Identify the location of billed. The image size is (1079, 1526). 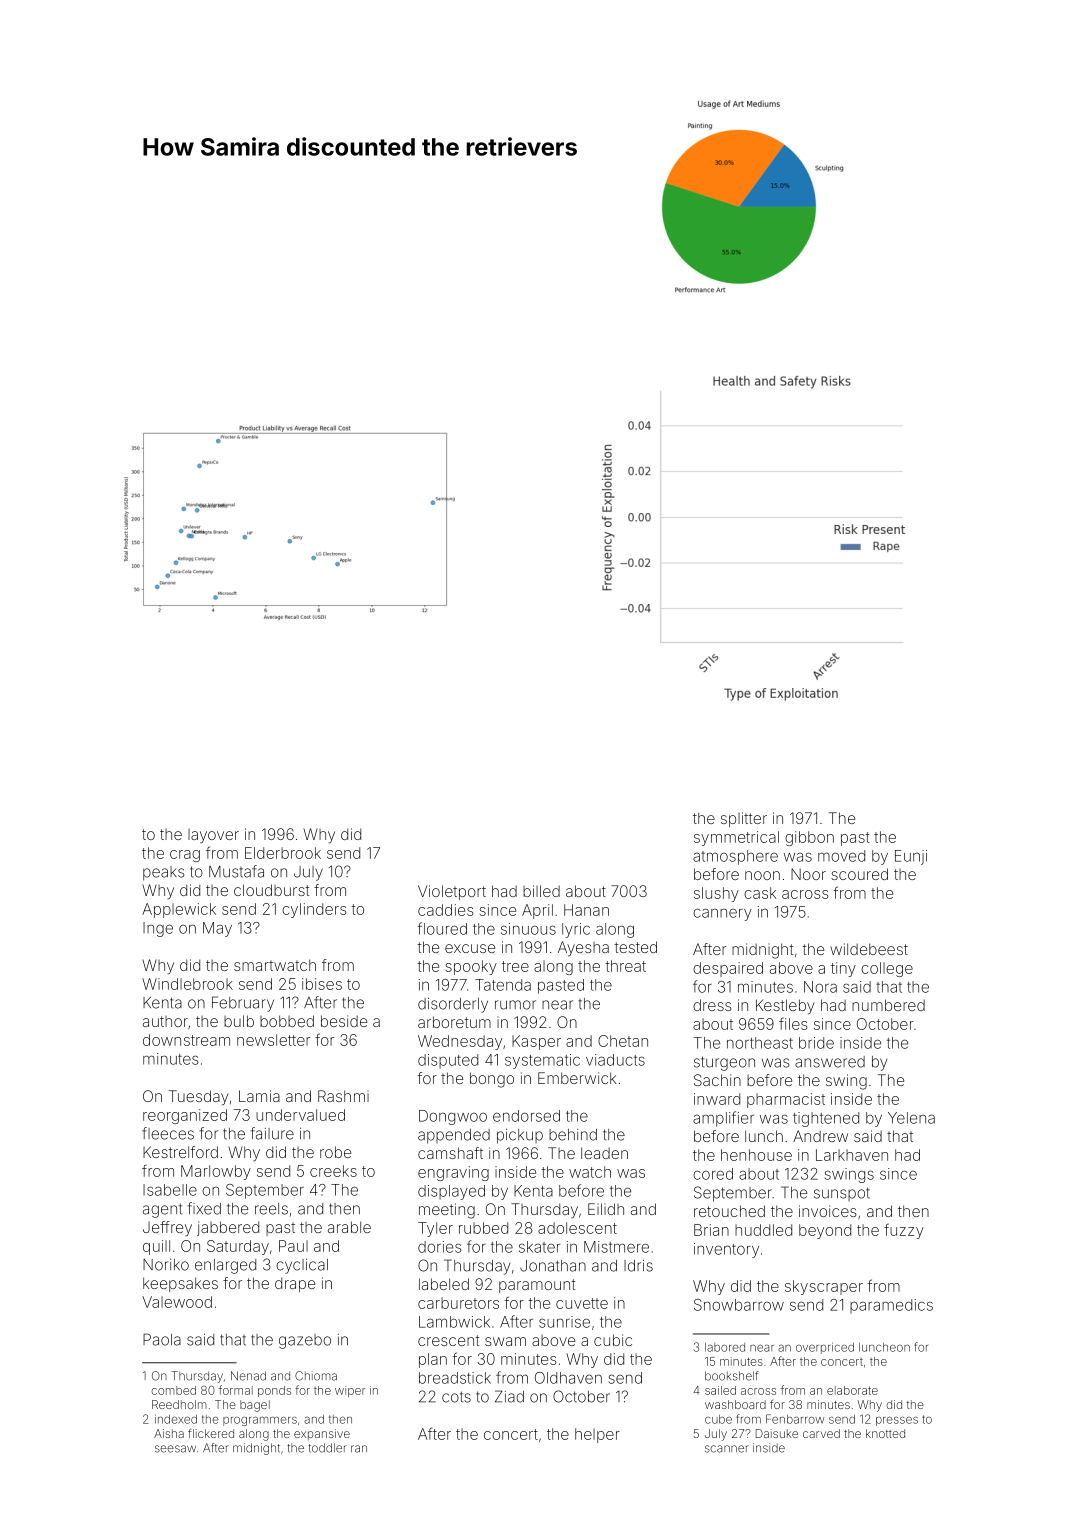
(541, 891).
